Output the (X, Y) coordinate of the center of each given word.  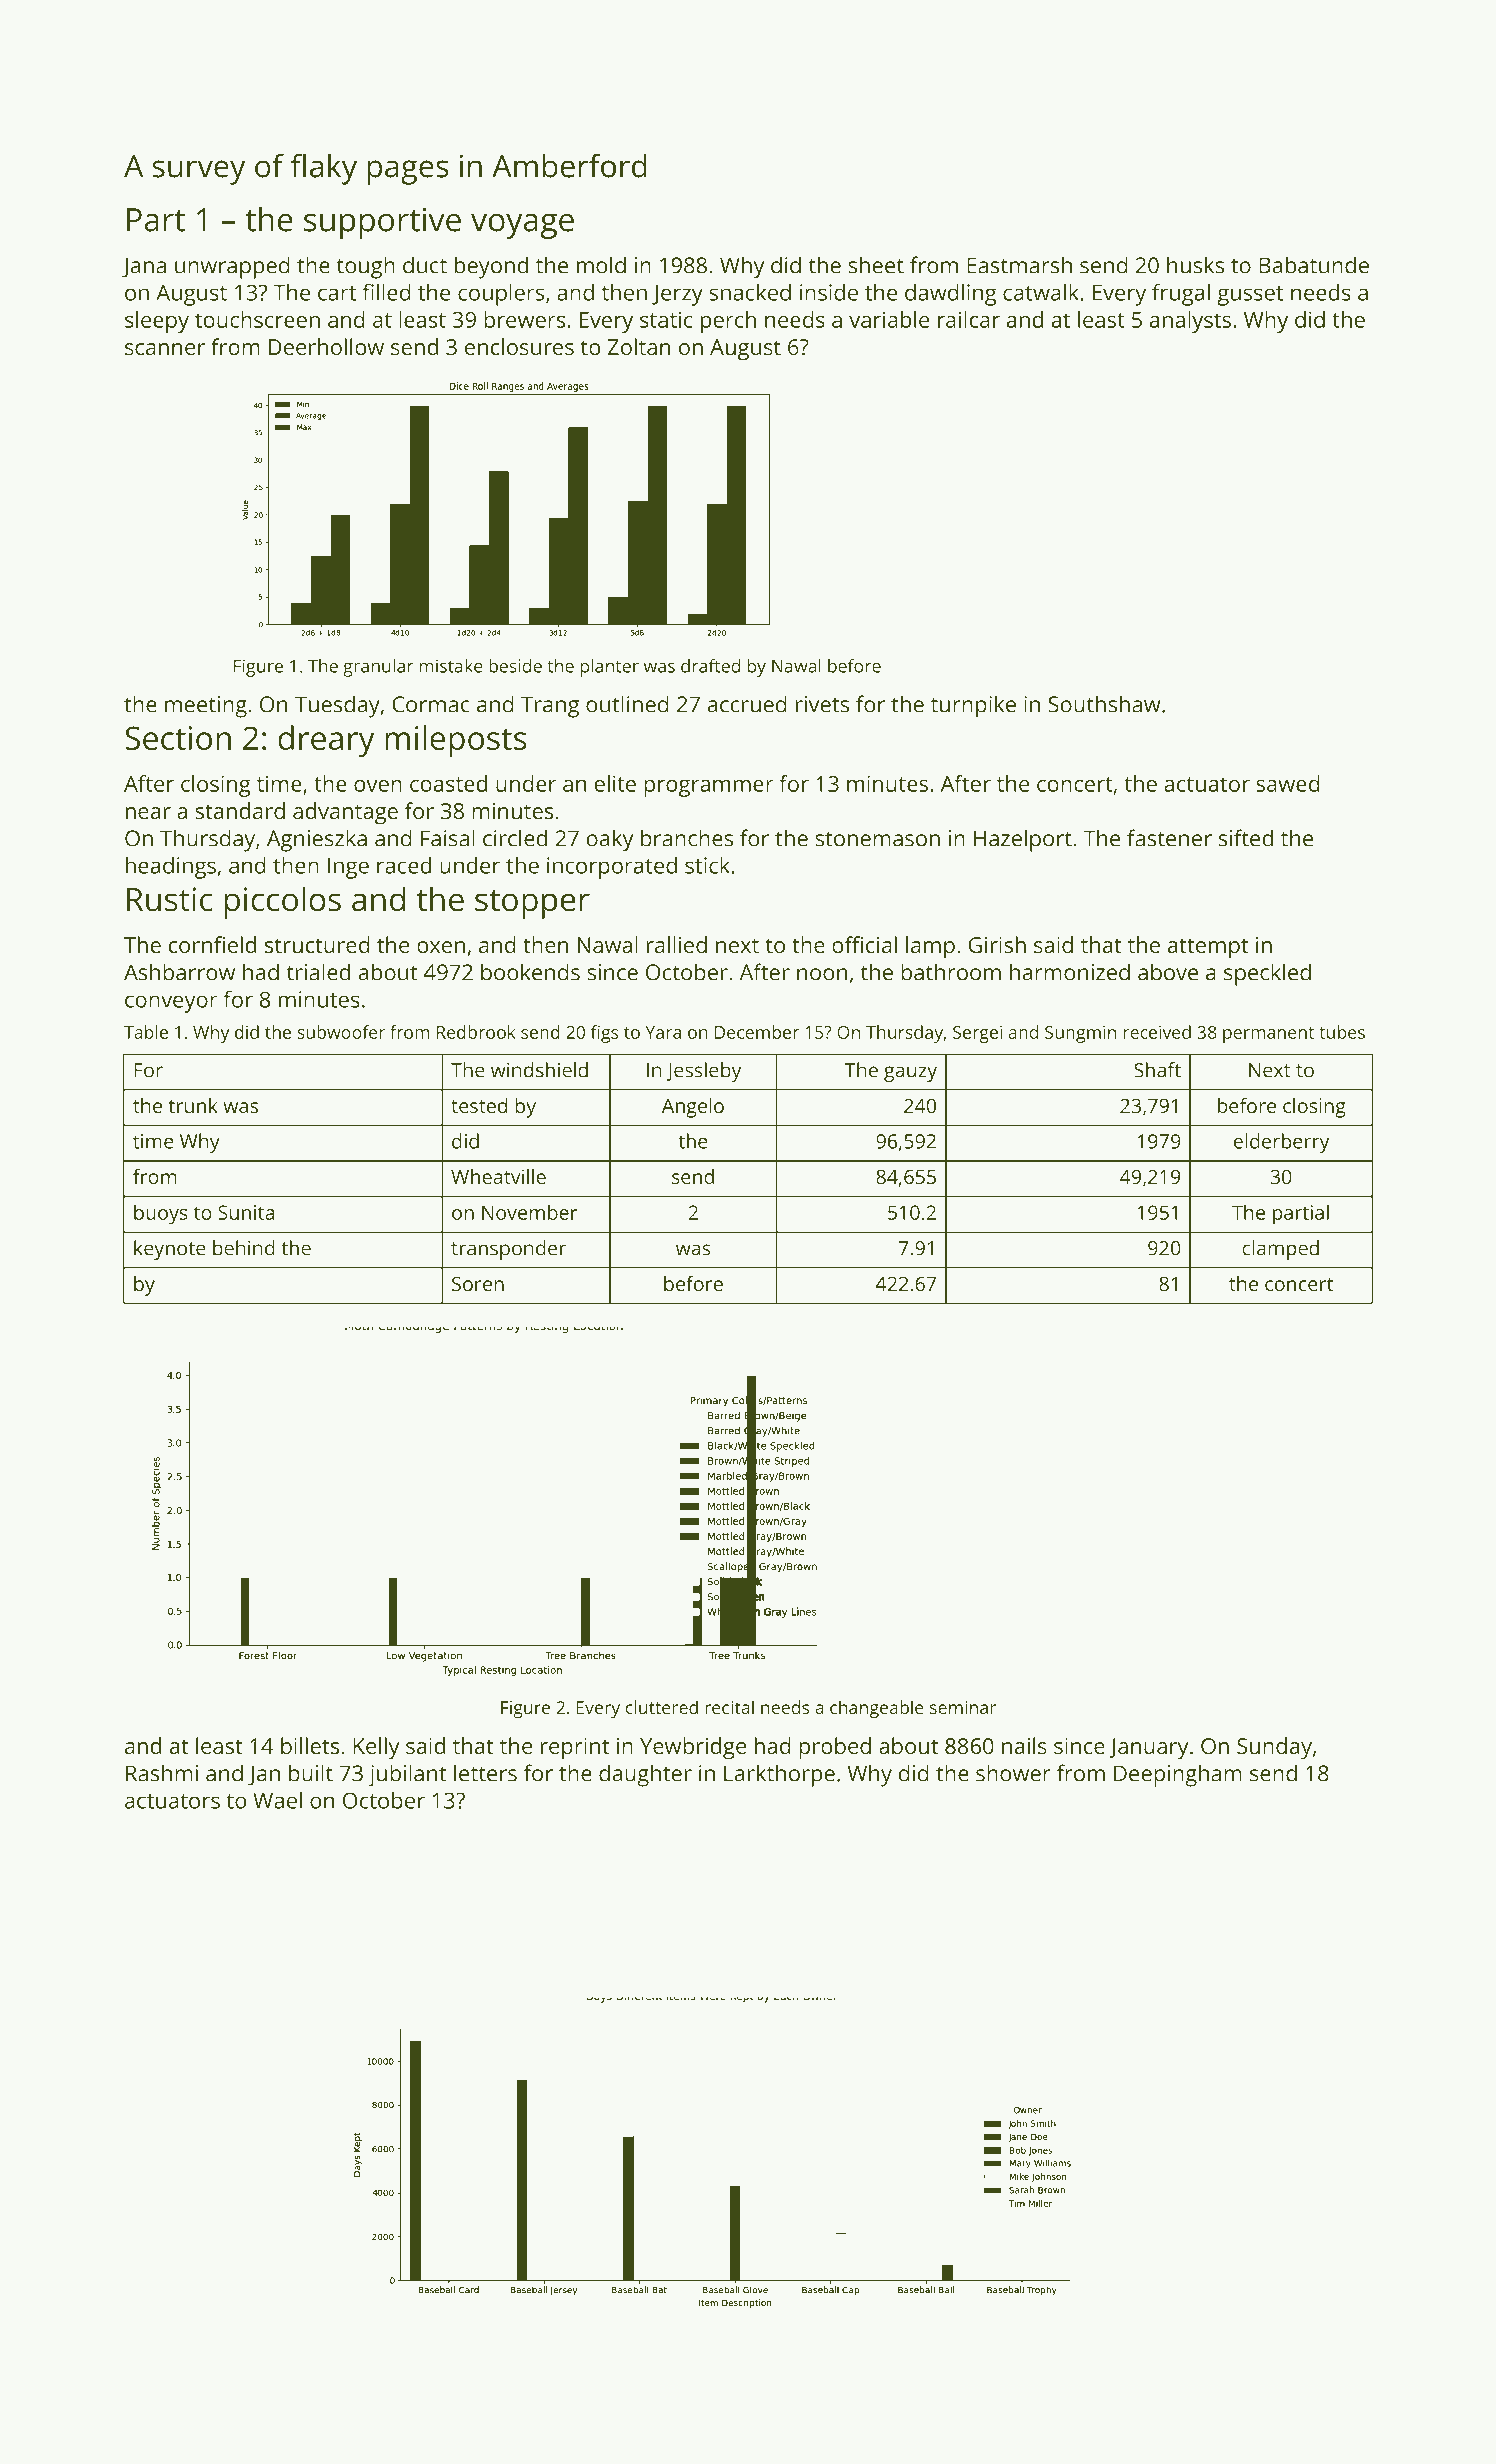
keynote (170, 1250)
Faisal (448, 838)
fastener (1169, 838)
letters (485, 1773)
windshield (539, 1070)
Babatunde (1314, 265)
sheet (876, 265)
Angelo (693, 1108)
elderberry (1281, 1143)
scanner (165, 349)
